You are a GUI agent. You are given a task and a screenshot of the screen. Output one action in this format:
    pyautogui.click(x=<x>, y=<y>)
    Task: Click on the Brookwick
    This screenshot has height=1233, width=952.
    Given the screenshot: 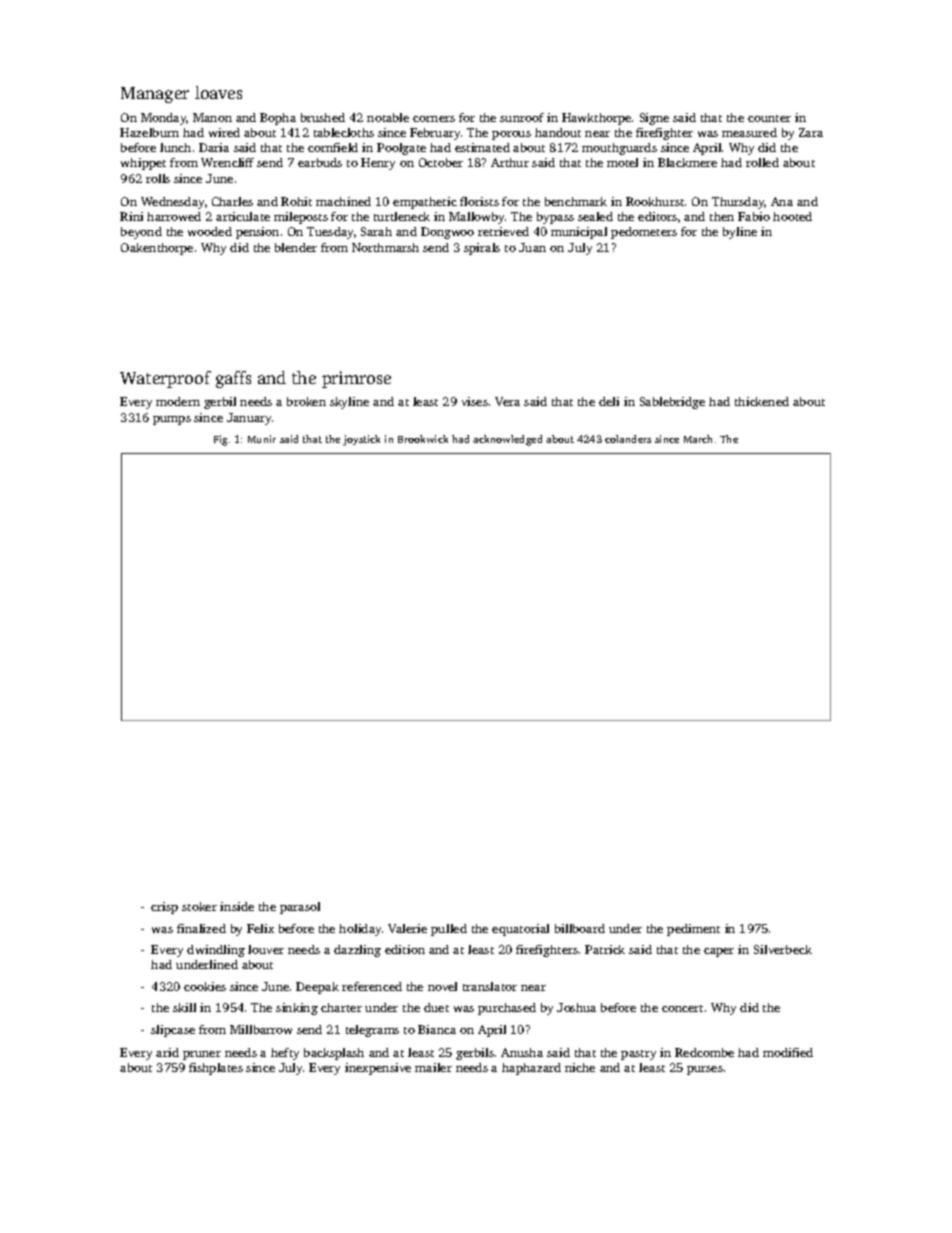 What is the action you would take?
    pyautogui.click(x=423, y=439)
